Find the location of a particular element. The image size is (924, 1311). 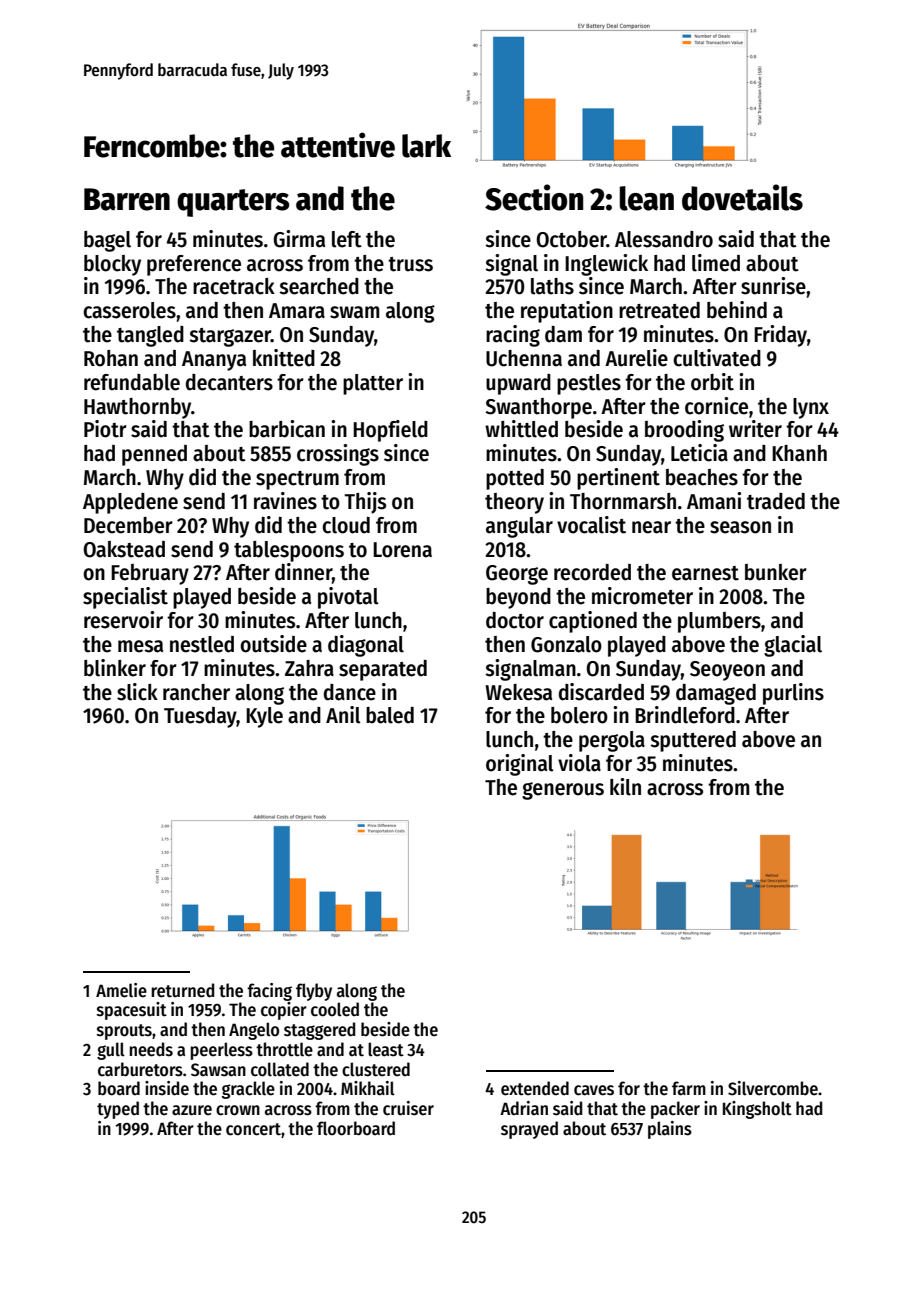

pertinent is located at coordinates (618, 479).
